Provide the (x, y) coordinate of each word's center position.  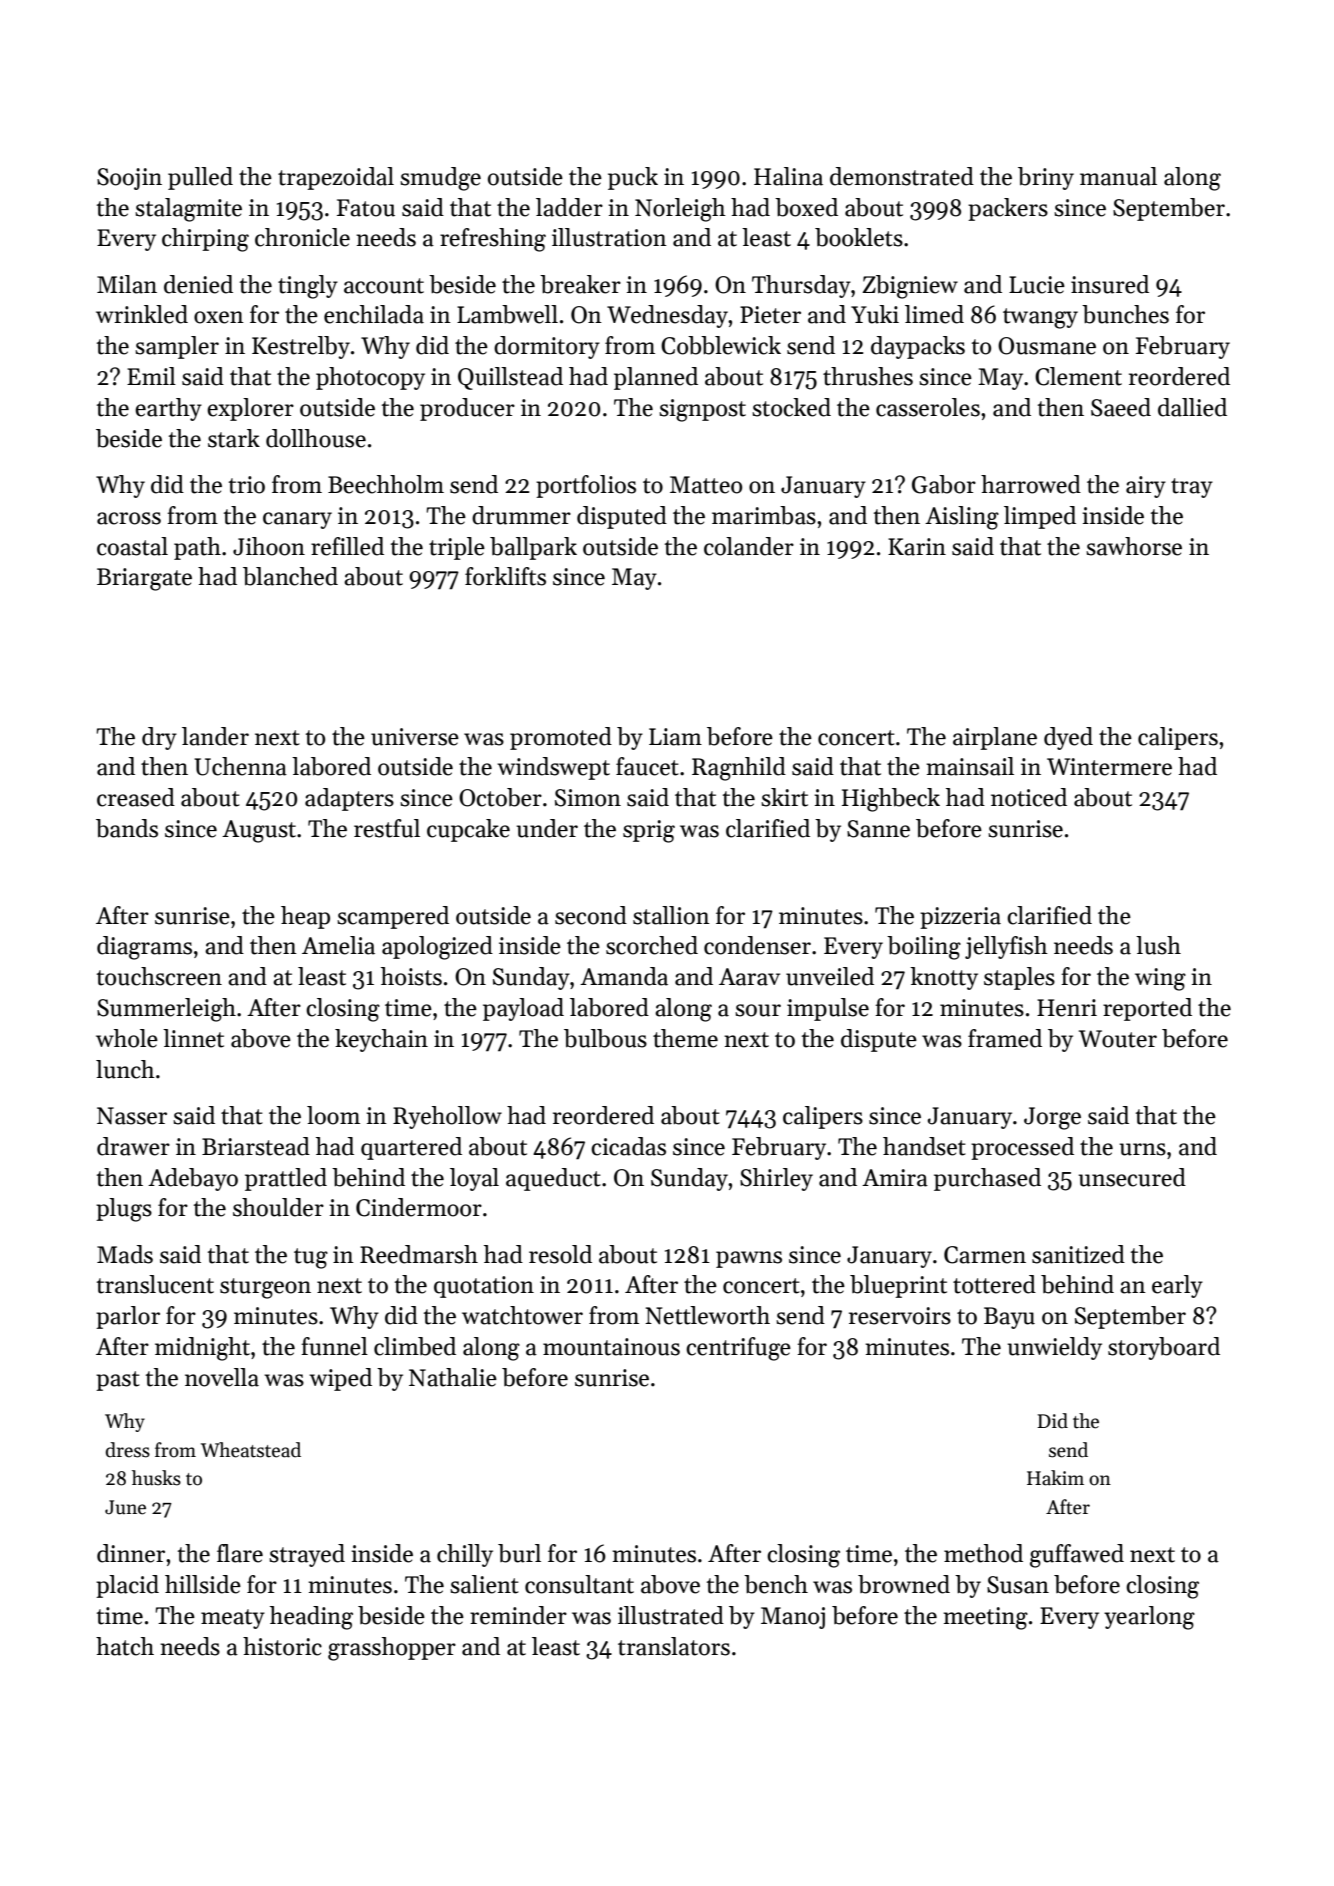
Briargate (144, 579)
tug (311, 1258)
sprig (649, 831)
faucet (647, 766)
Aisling (962, 518)
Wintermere (1109, 767)
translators (674, 1646)
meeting (985, 1618)
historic (282, 1646)
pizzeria (960, 918)
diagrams (144, 948)
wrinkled (142, 314)
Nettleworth (707, 1315)
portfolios (586, 486)
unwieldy (1054, 1348)
